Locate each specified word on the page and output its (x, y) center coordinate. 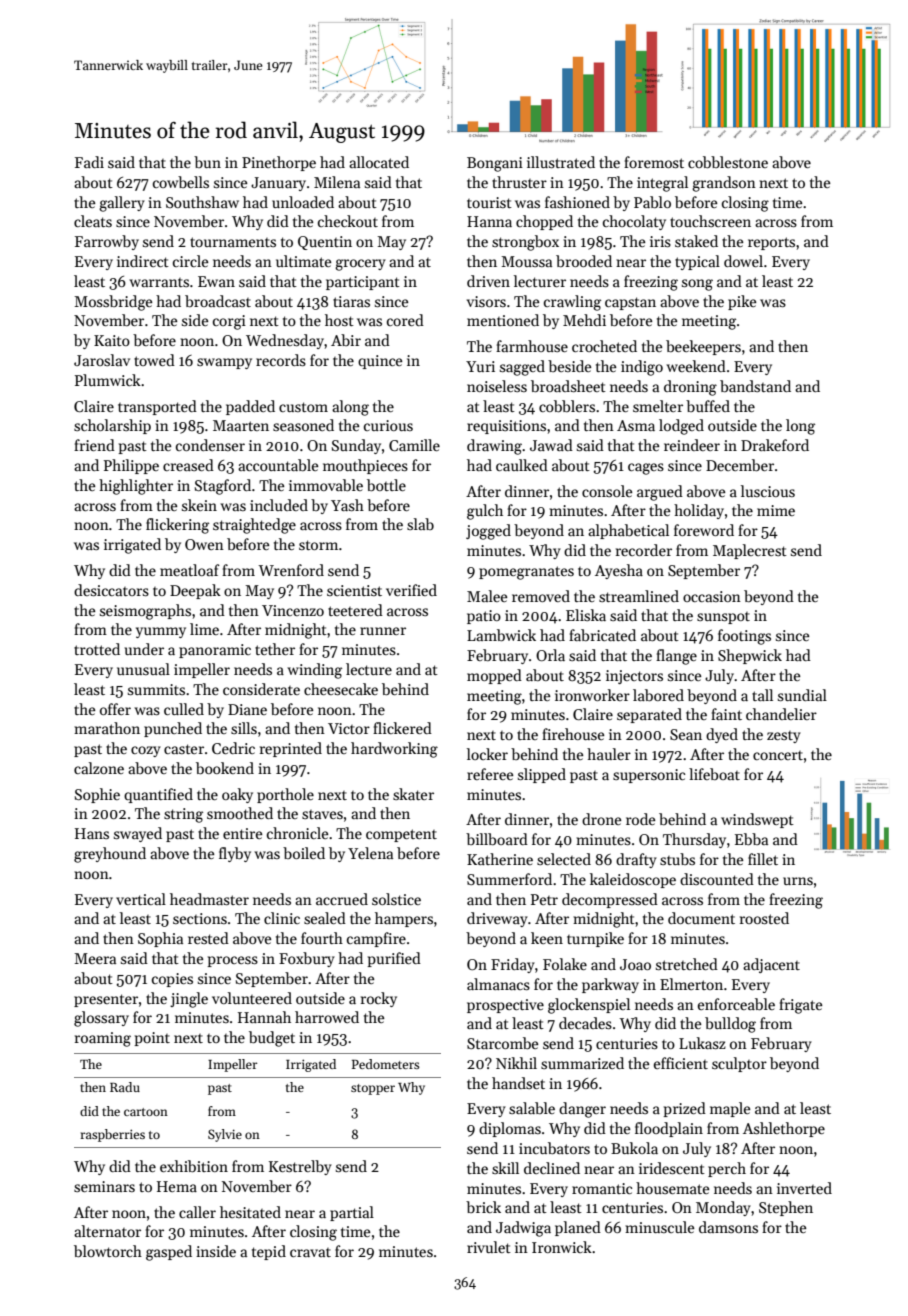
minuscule (660, 1227)
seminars (104, 1186)
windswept (757, 820)
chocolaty (634, 222)
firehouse (573, 734)
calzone (99, 768)
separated (649, 715)
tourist (489, 202)
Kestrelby (300, 1167)
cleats (93, 221)
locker (487, 754)
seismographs (145, 612)
